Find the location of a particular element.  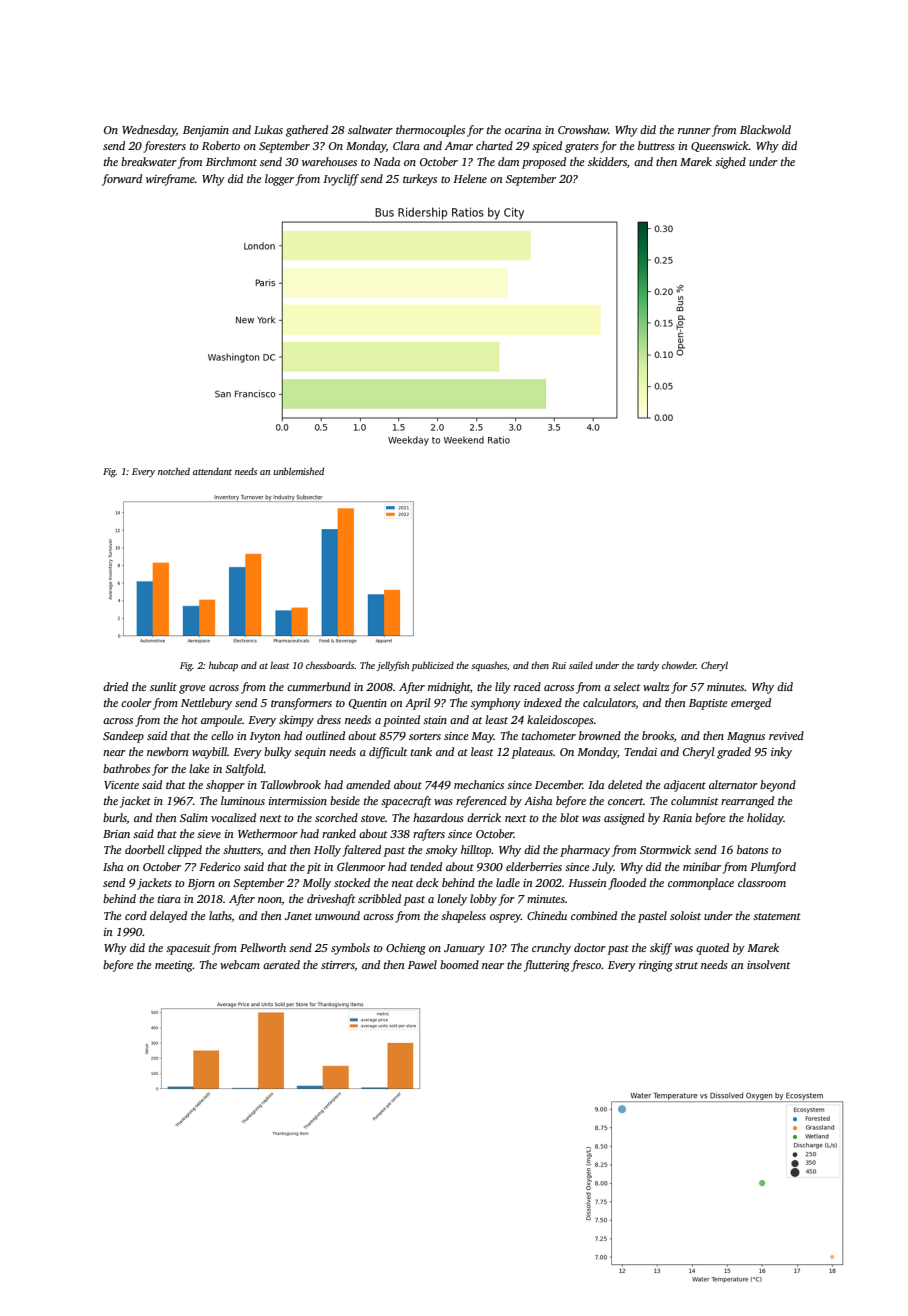

Helene is located at coordinates (470, 178).
